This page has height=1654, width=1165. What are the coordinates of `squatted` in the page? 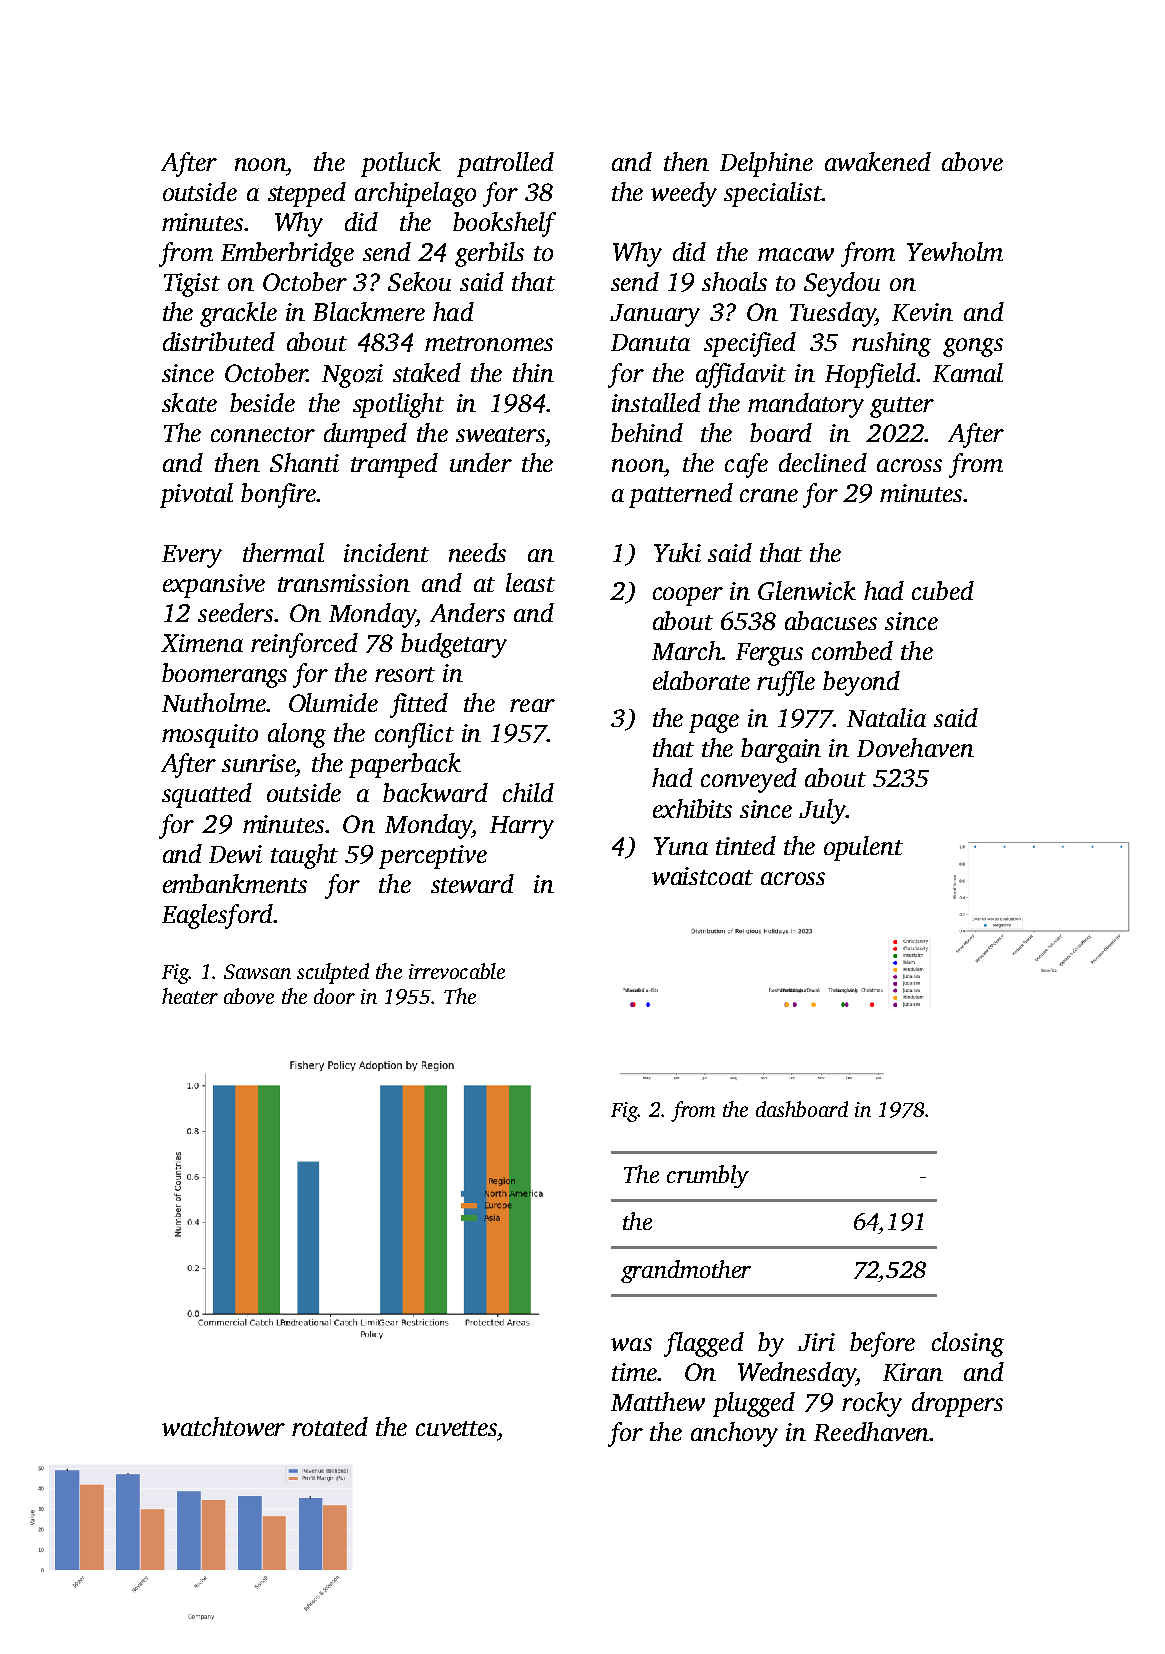 It's located at (207, 795).
